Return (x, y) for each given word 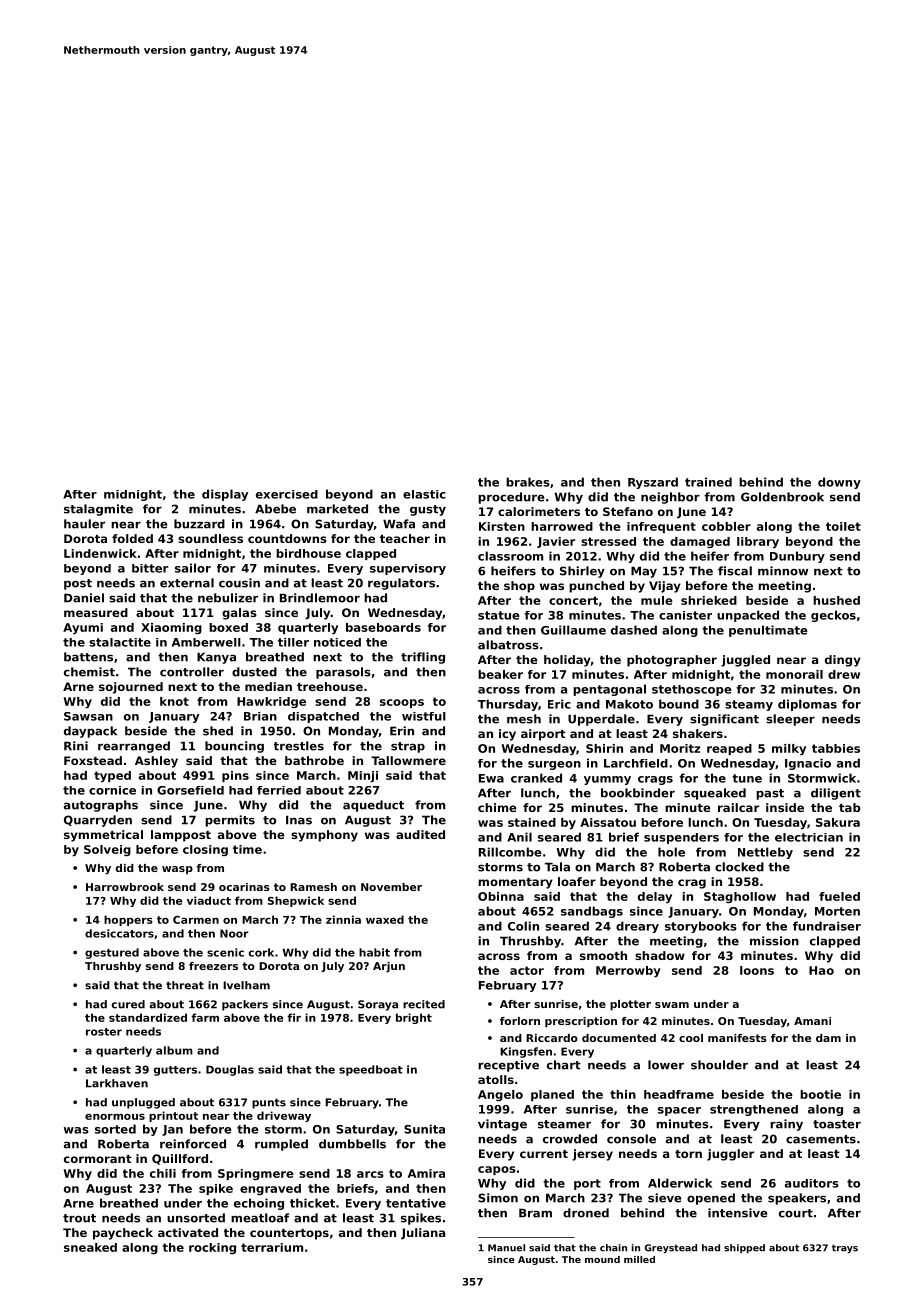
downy (839, 483)
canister (685, 615)
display (225, 495)
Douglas (230, 1070)
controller (192, 672)
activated (188, 1232)
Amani (812, 1021)
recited (424, 1004)
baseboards (383, 627)
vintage (502, 1125)
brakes (528, 482)
